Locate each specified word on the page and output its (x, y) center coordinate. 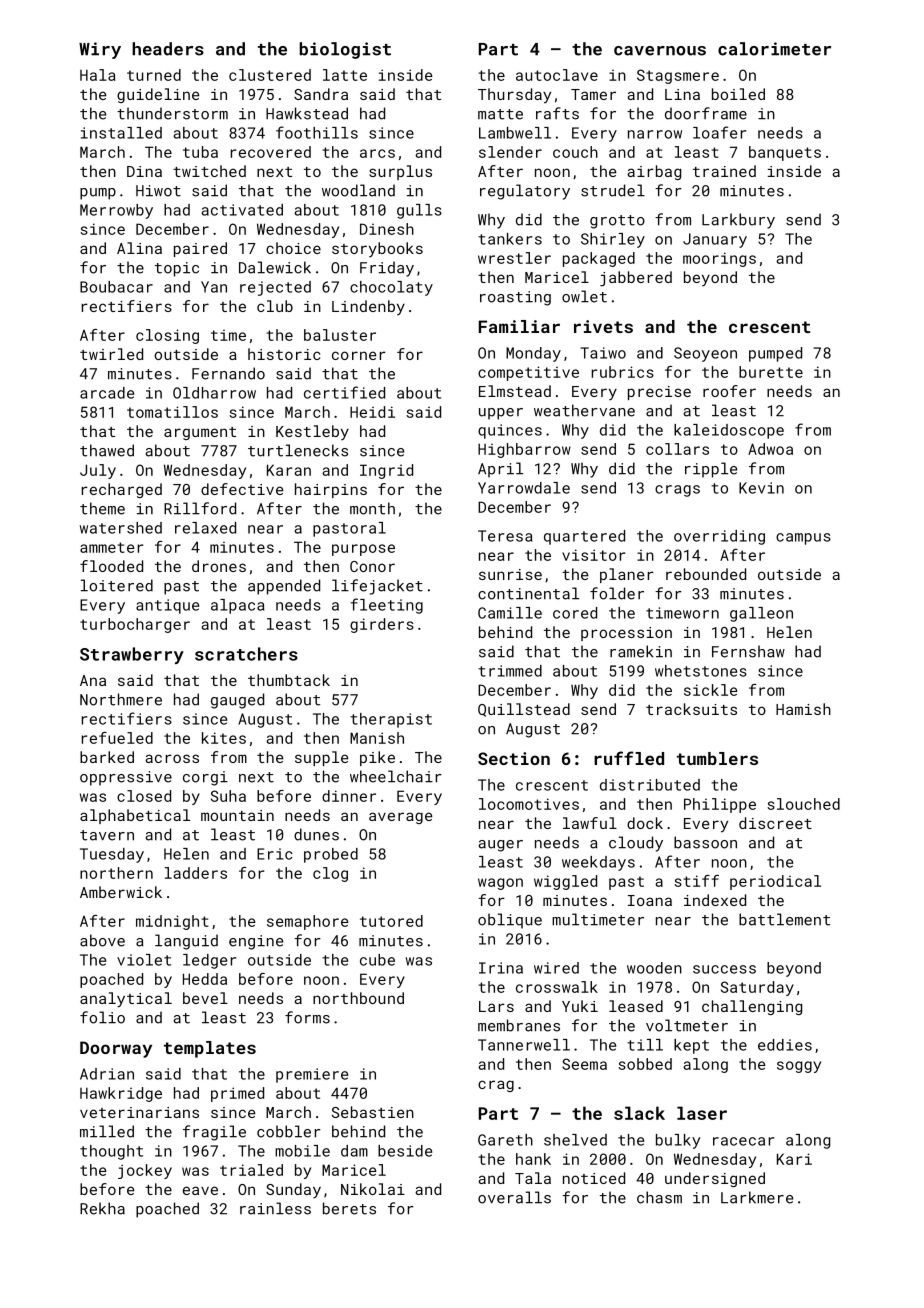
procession (626, 634)
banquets (785, 153)
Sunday (293, 1190)
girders (382, 625)
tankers (510, 239)
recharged (122, 490)
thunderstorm (172, 113)
